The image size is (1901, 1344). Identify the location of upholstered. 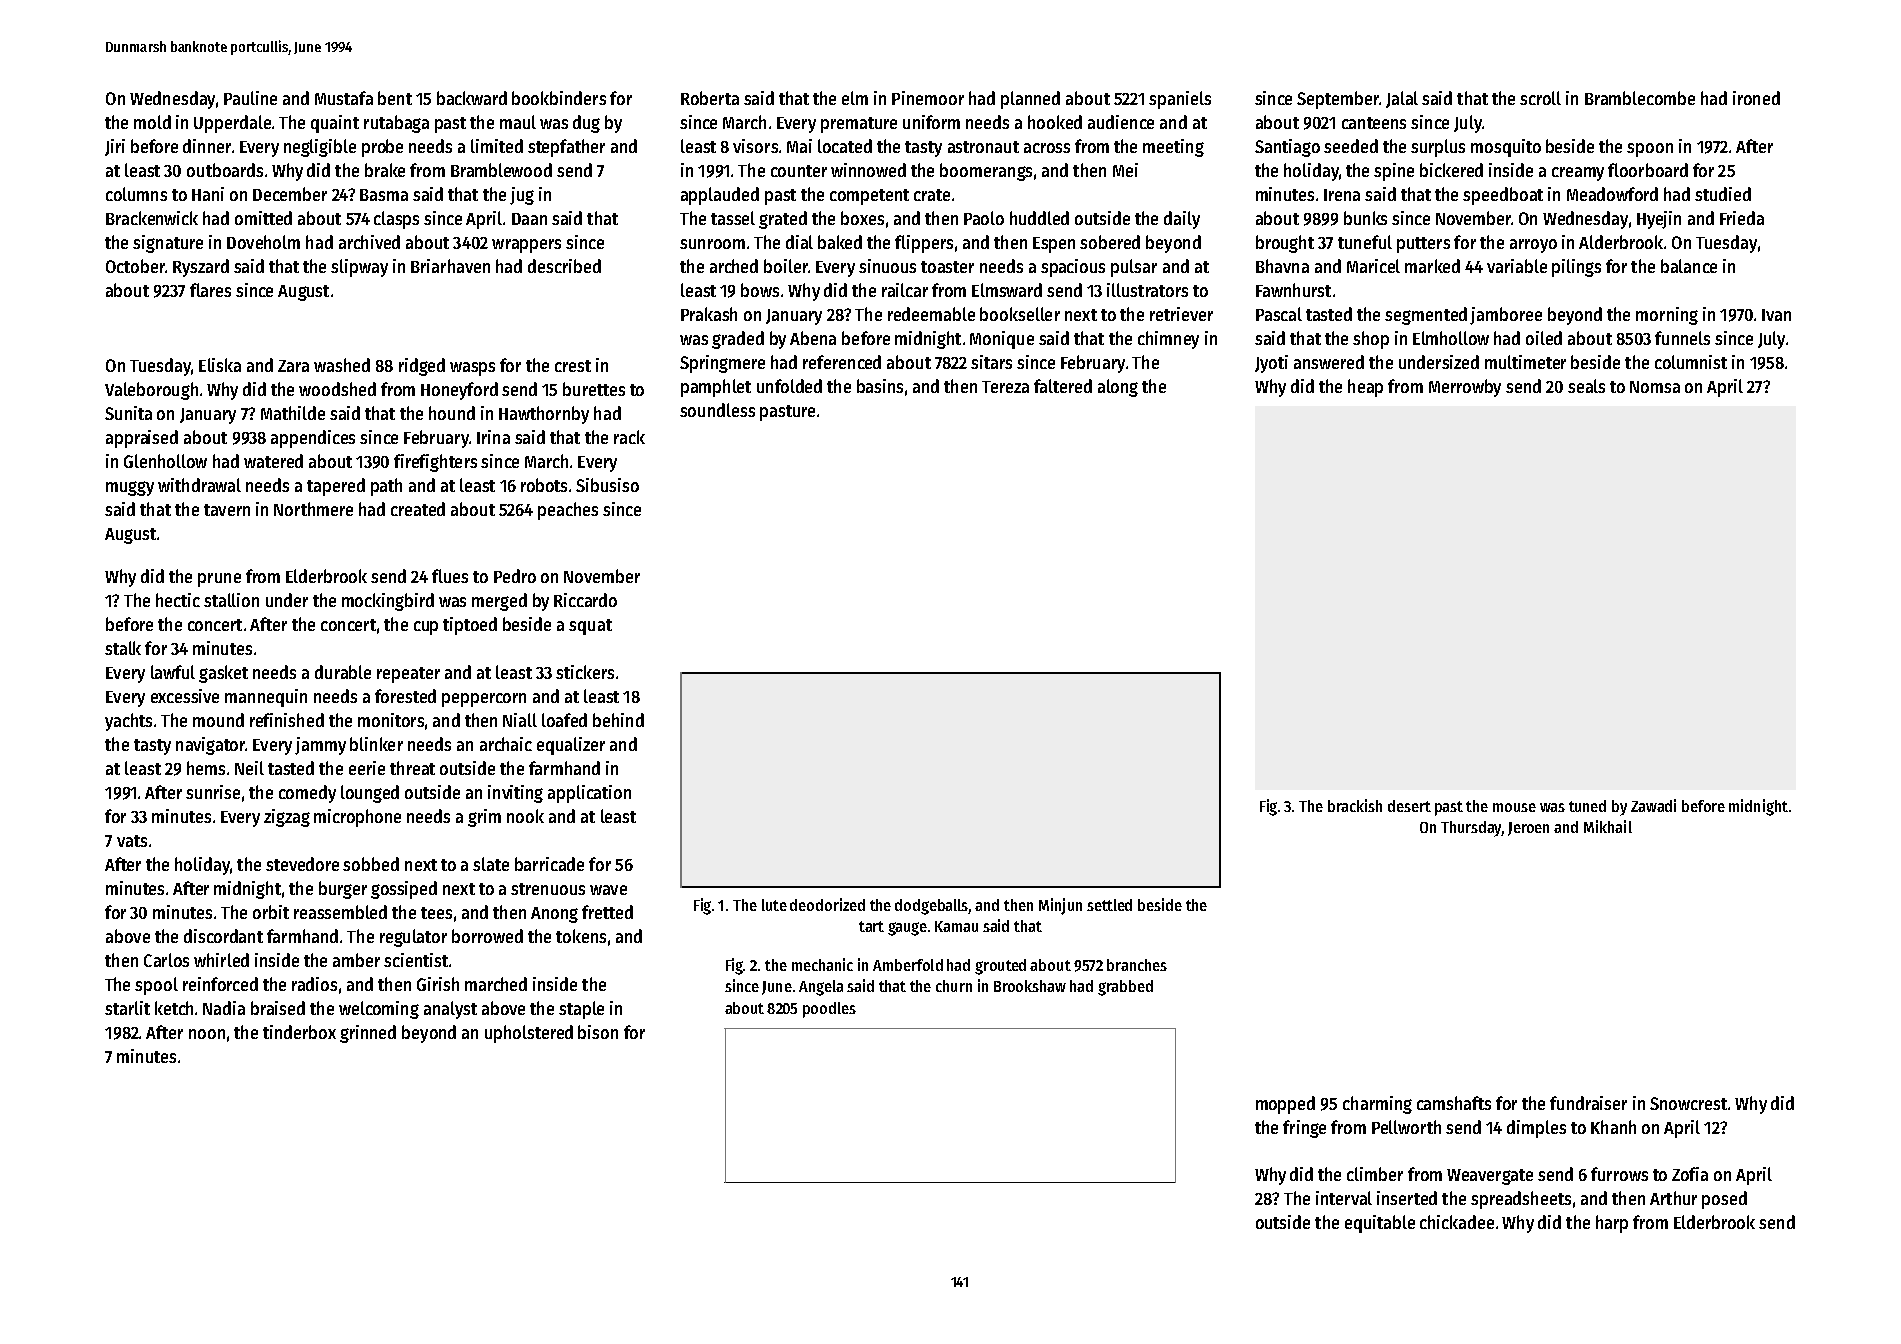
(529, 1034).
